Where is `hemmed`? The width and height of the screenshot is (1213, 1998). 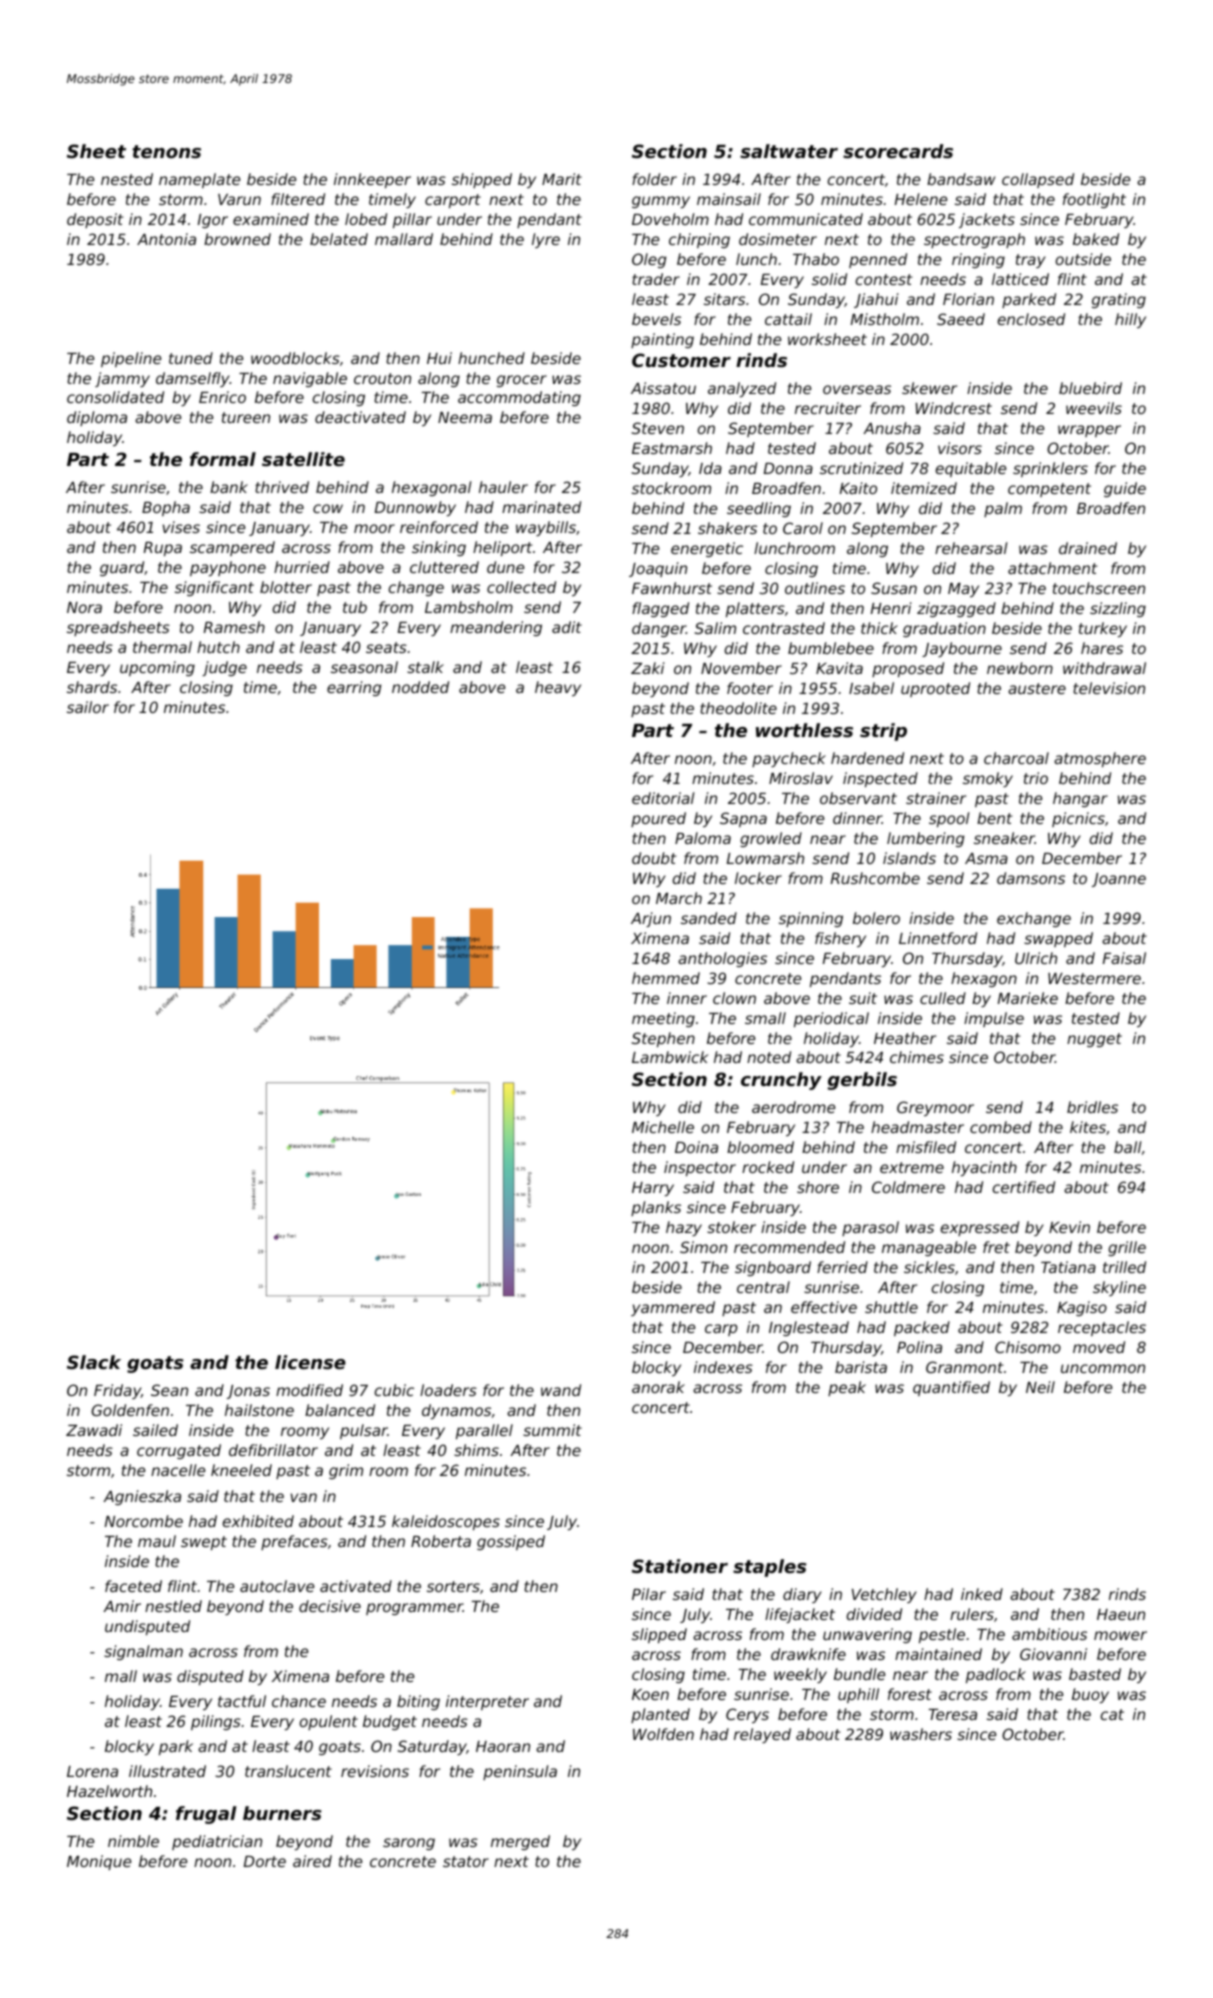 hemmed is located at coordinates (666, 978).
